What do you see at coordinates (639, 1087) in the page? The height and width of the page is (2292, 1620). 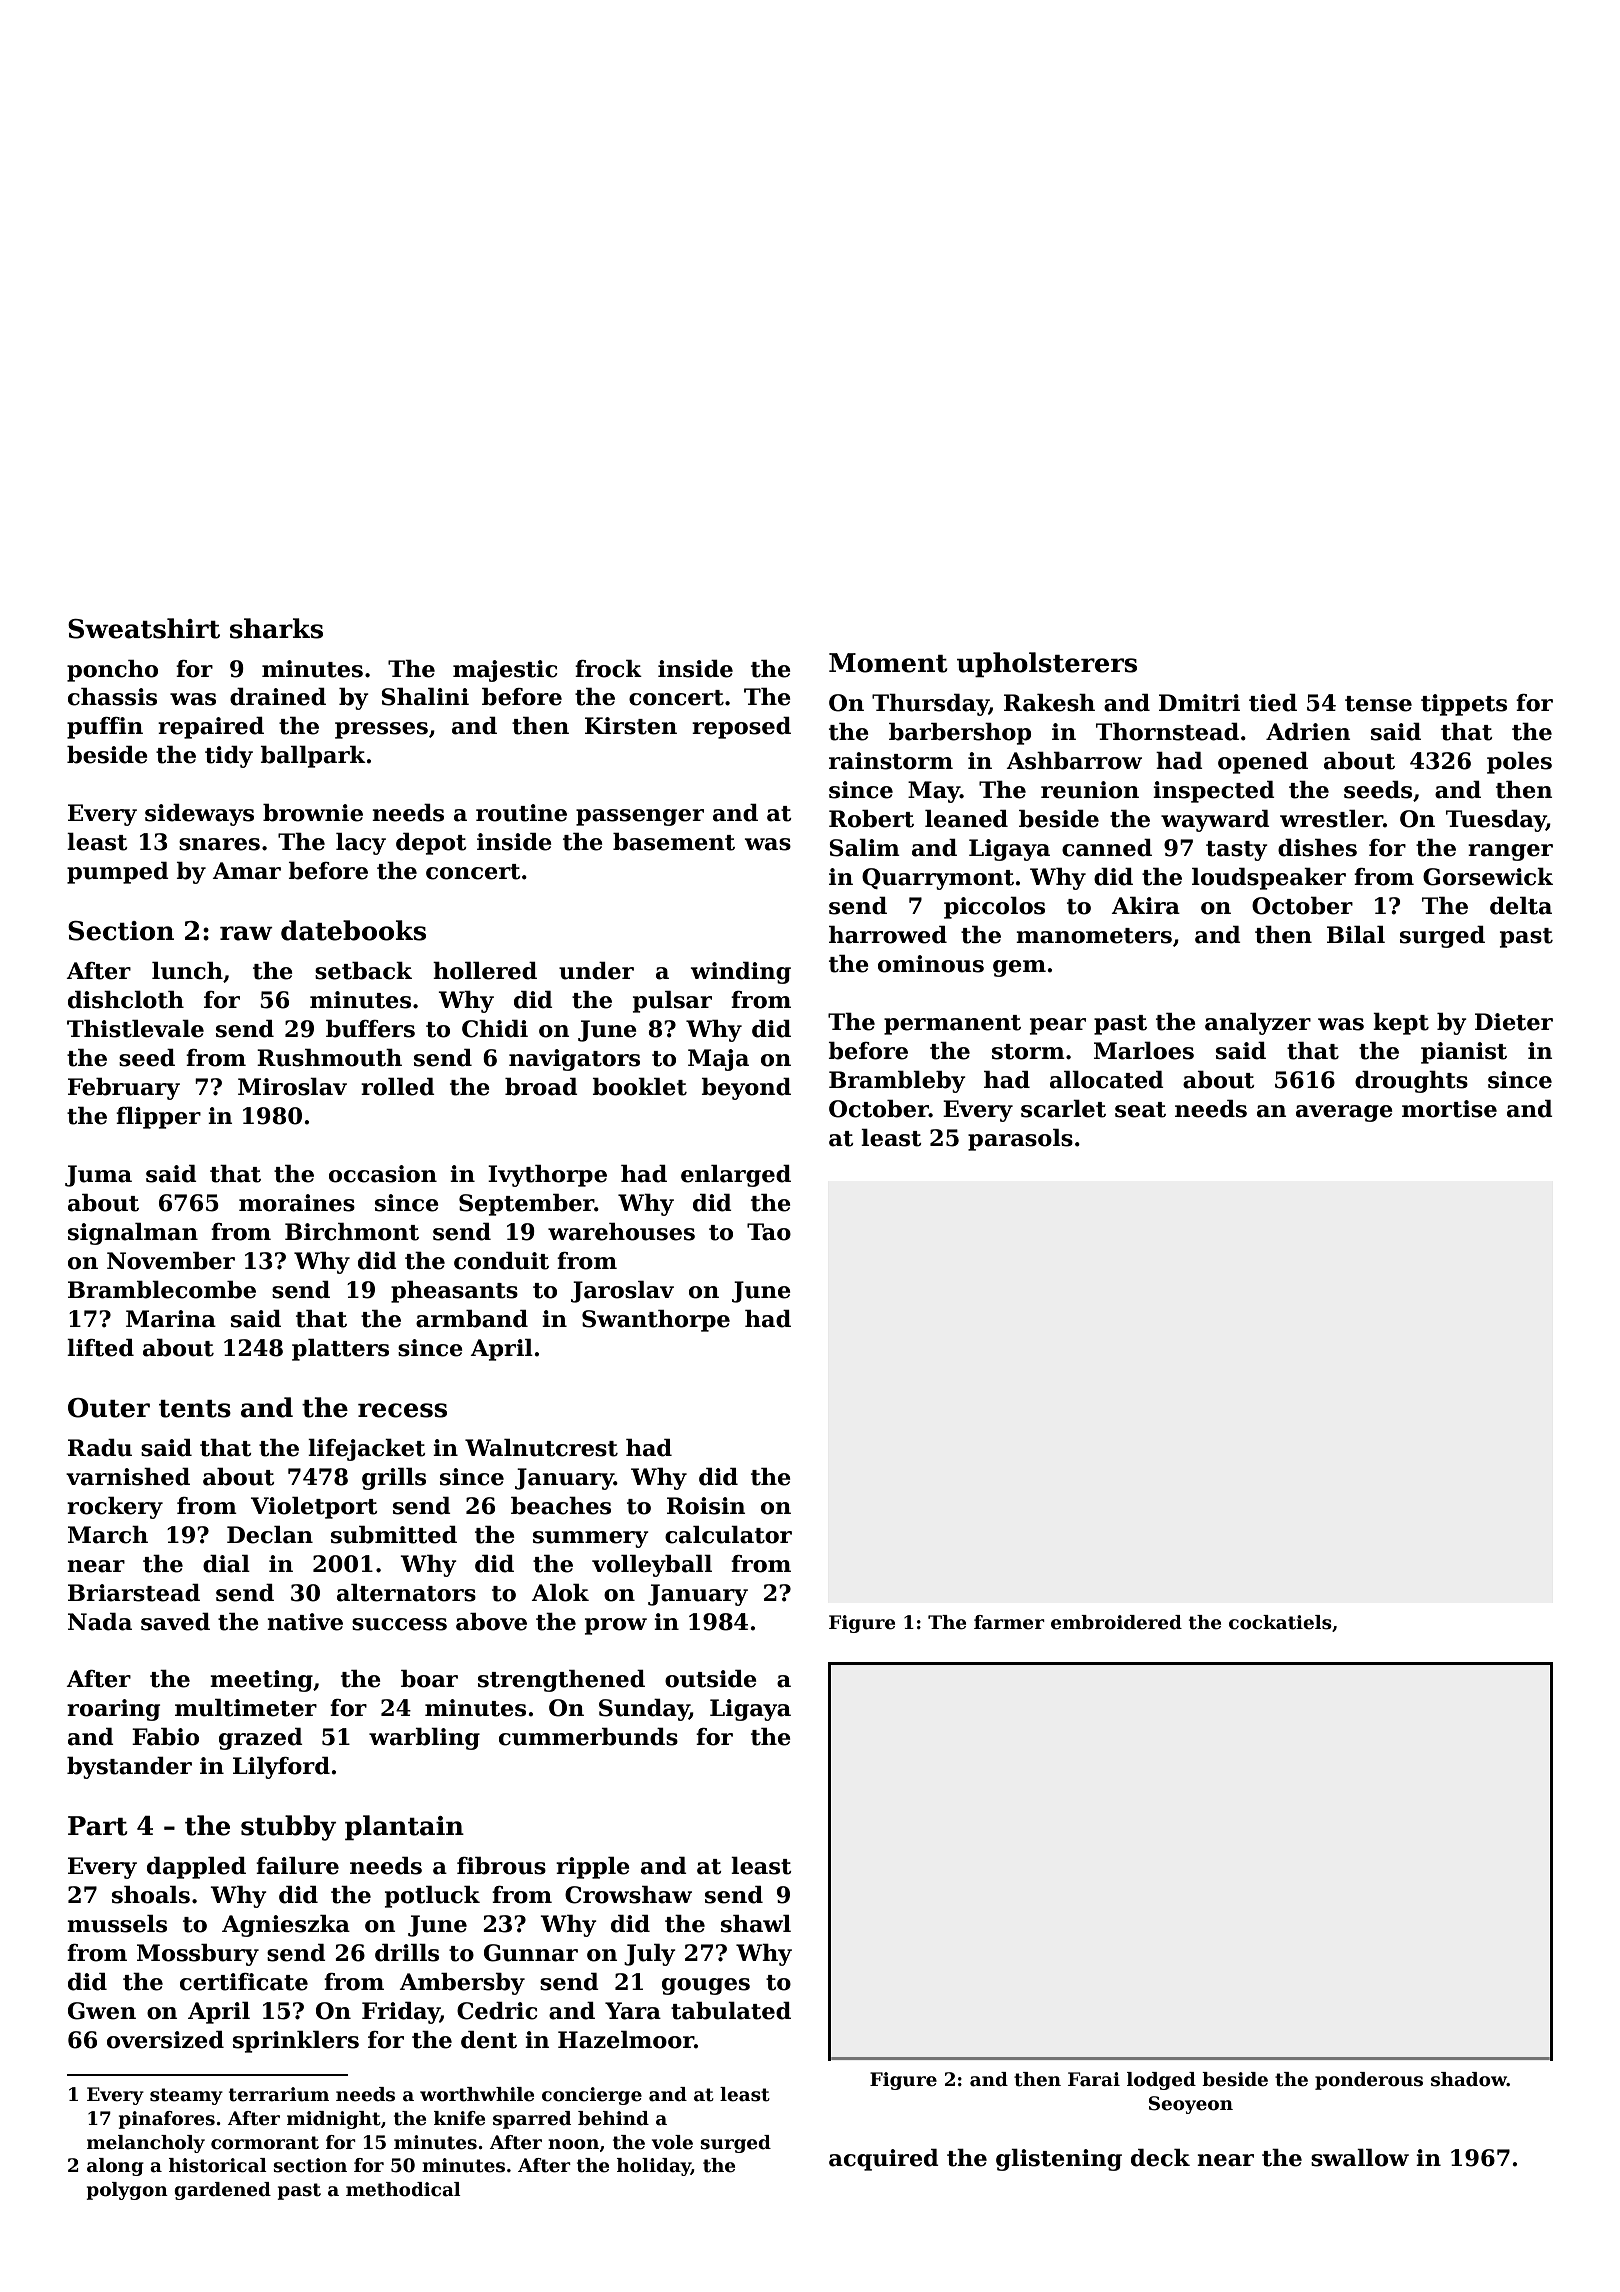 I see `booklet` at bounding box center [639, 1087].
